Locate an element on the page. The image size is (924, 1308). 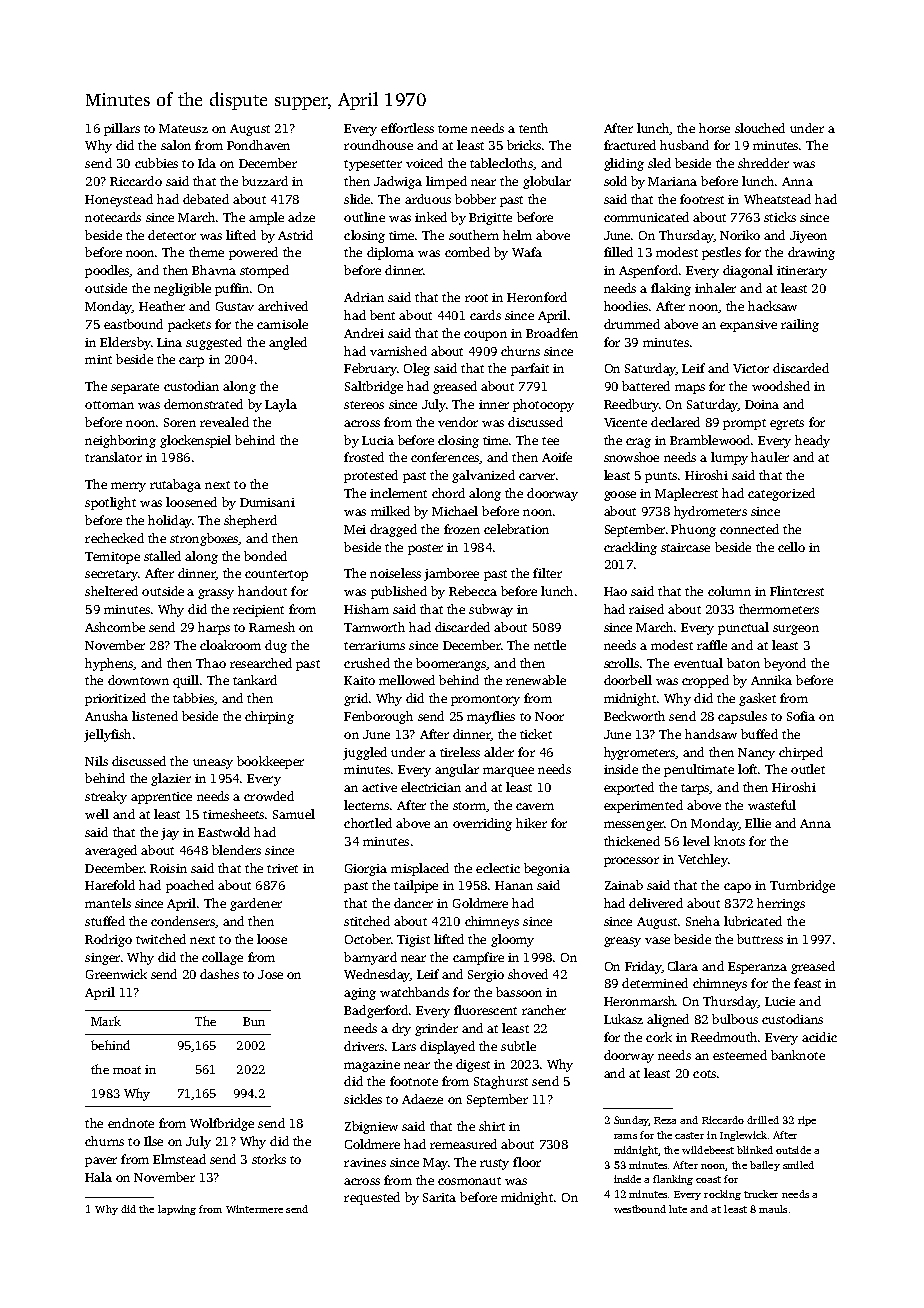
woodshed is located at coordinates (781, 386).
